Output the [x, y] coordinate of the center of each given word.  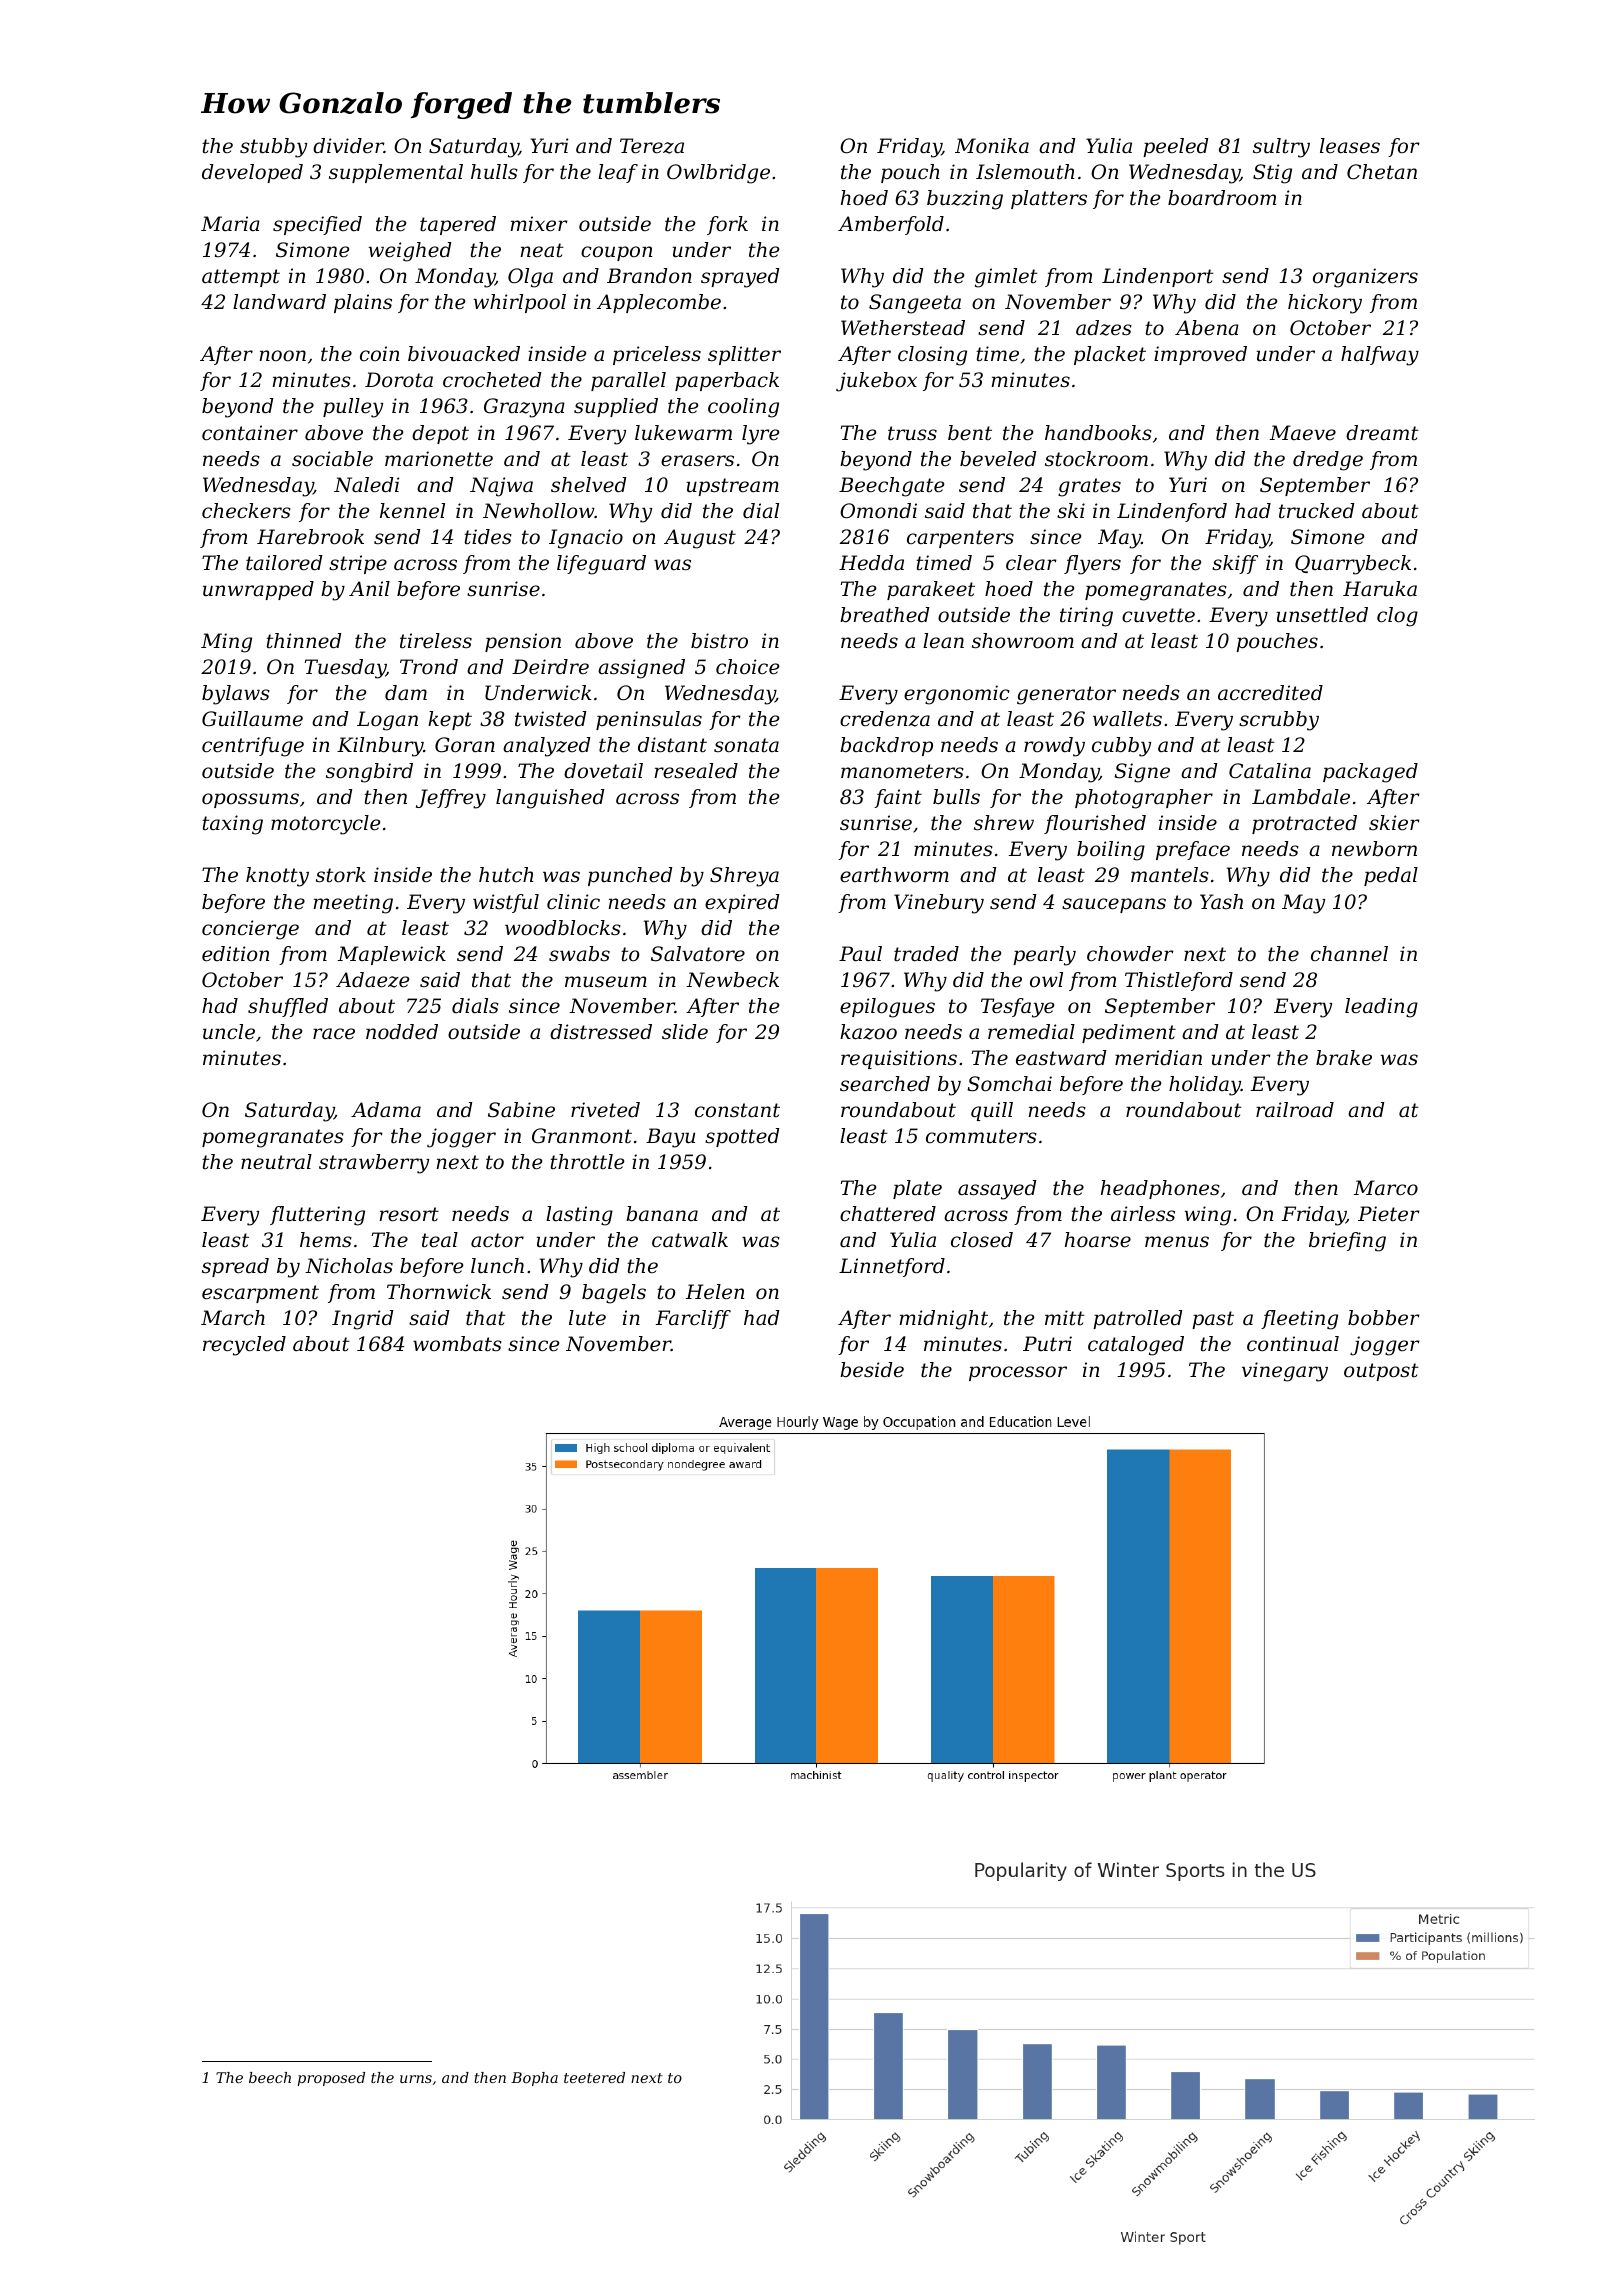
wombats [457, 1344]
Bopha [534, 2079]
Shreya [744, 877]
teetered [594, 2077]
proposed [331, 2079]
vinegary [1285, 1372]
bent [970, 433]
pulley [353, 408]
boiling [1111, 851]
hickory [1325, 304]
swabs [579, 954]
